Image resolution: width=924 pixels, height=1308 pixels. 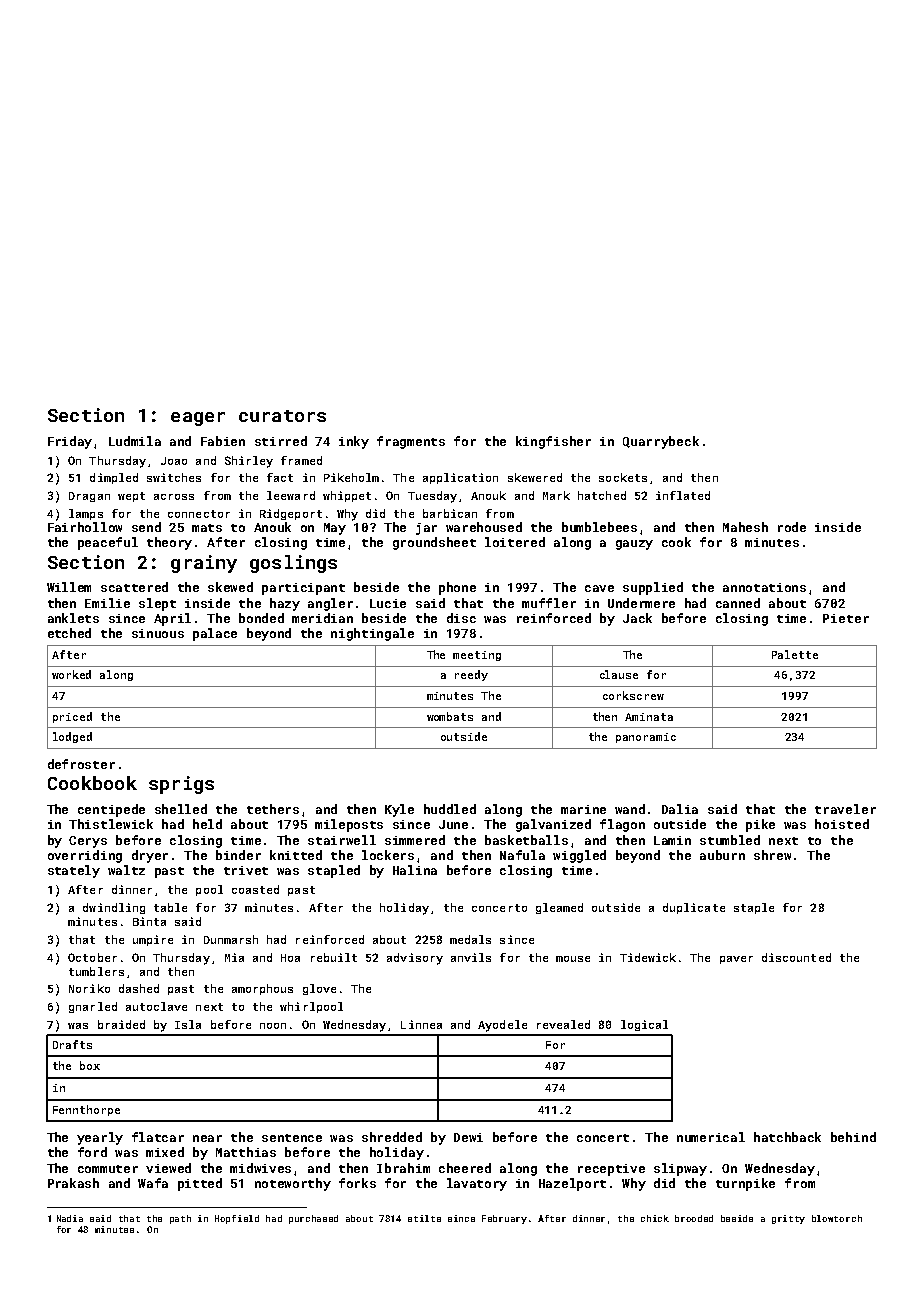 I want to click on Fennthorpe, so click(x=86, y=1110).
